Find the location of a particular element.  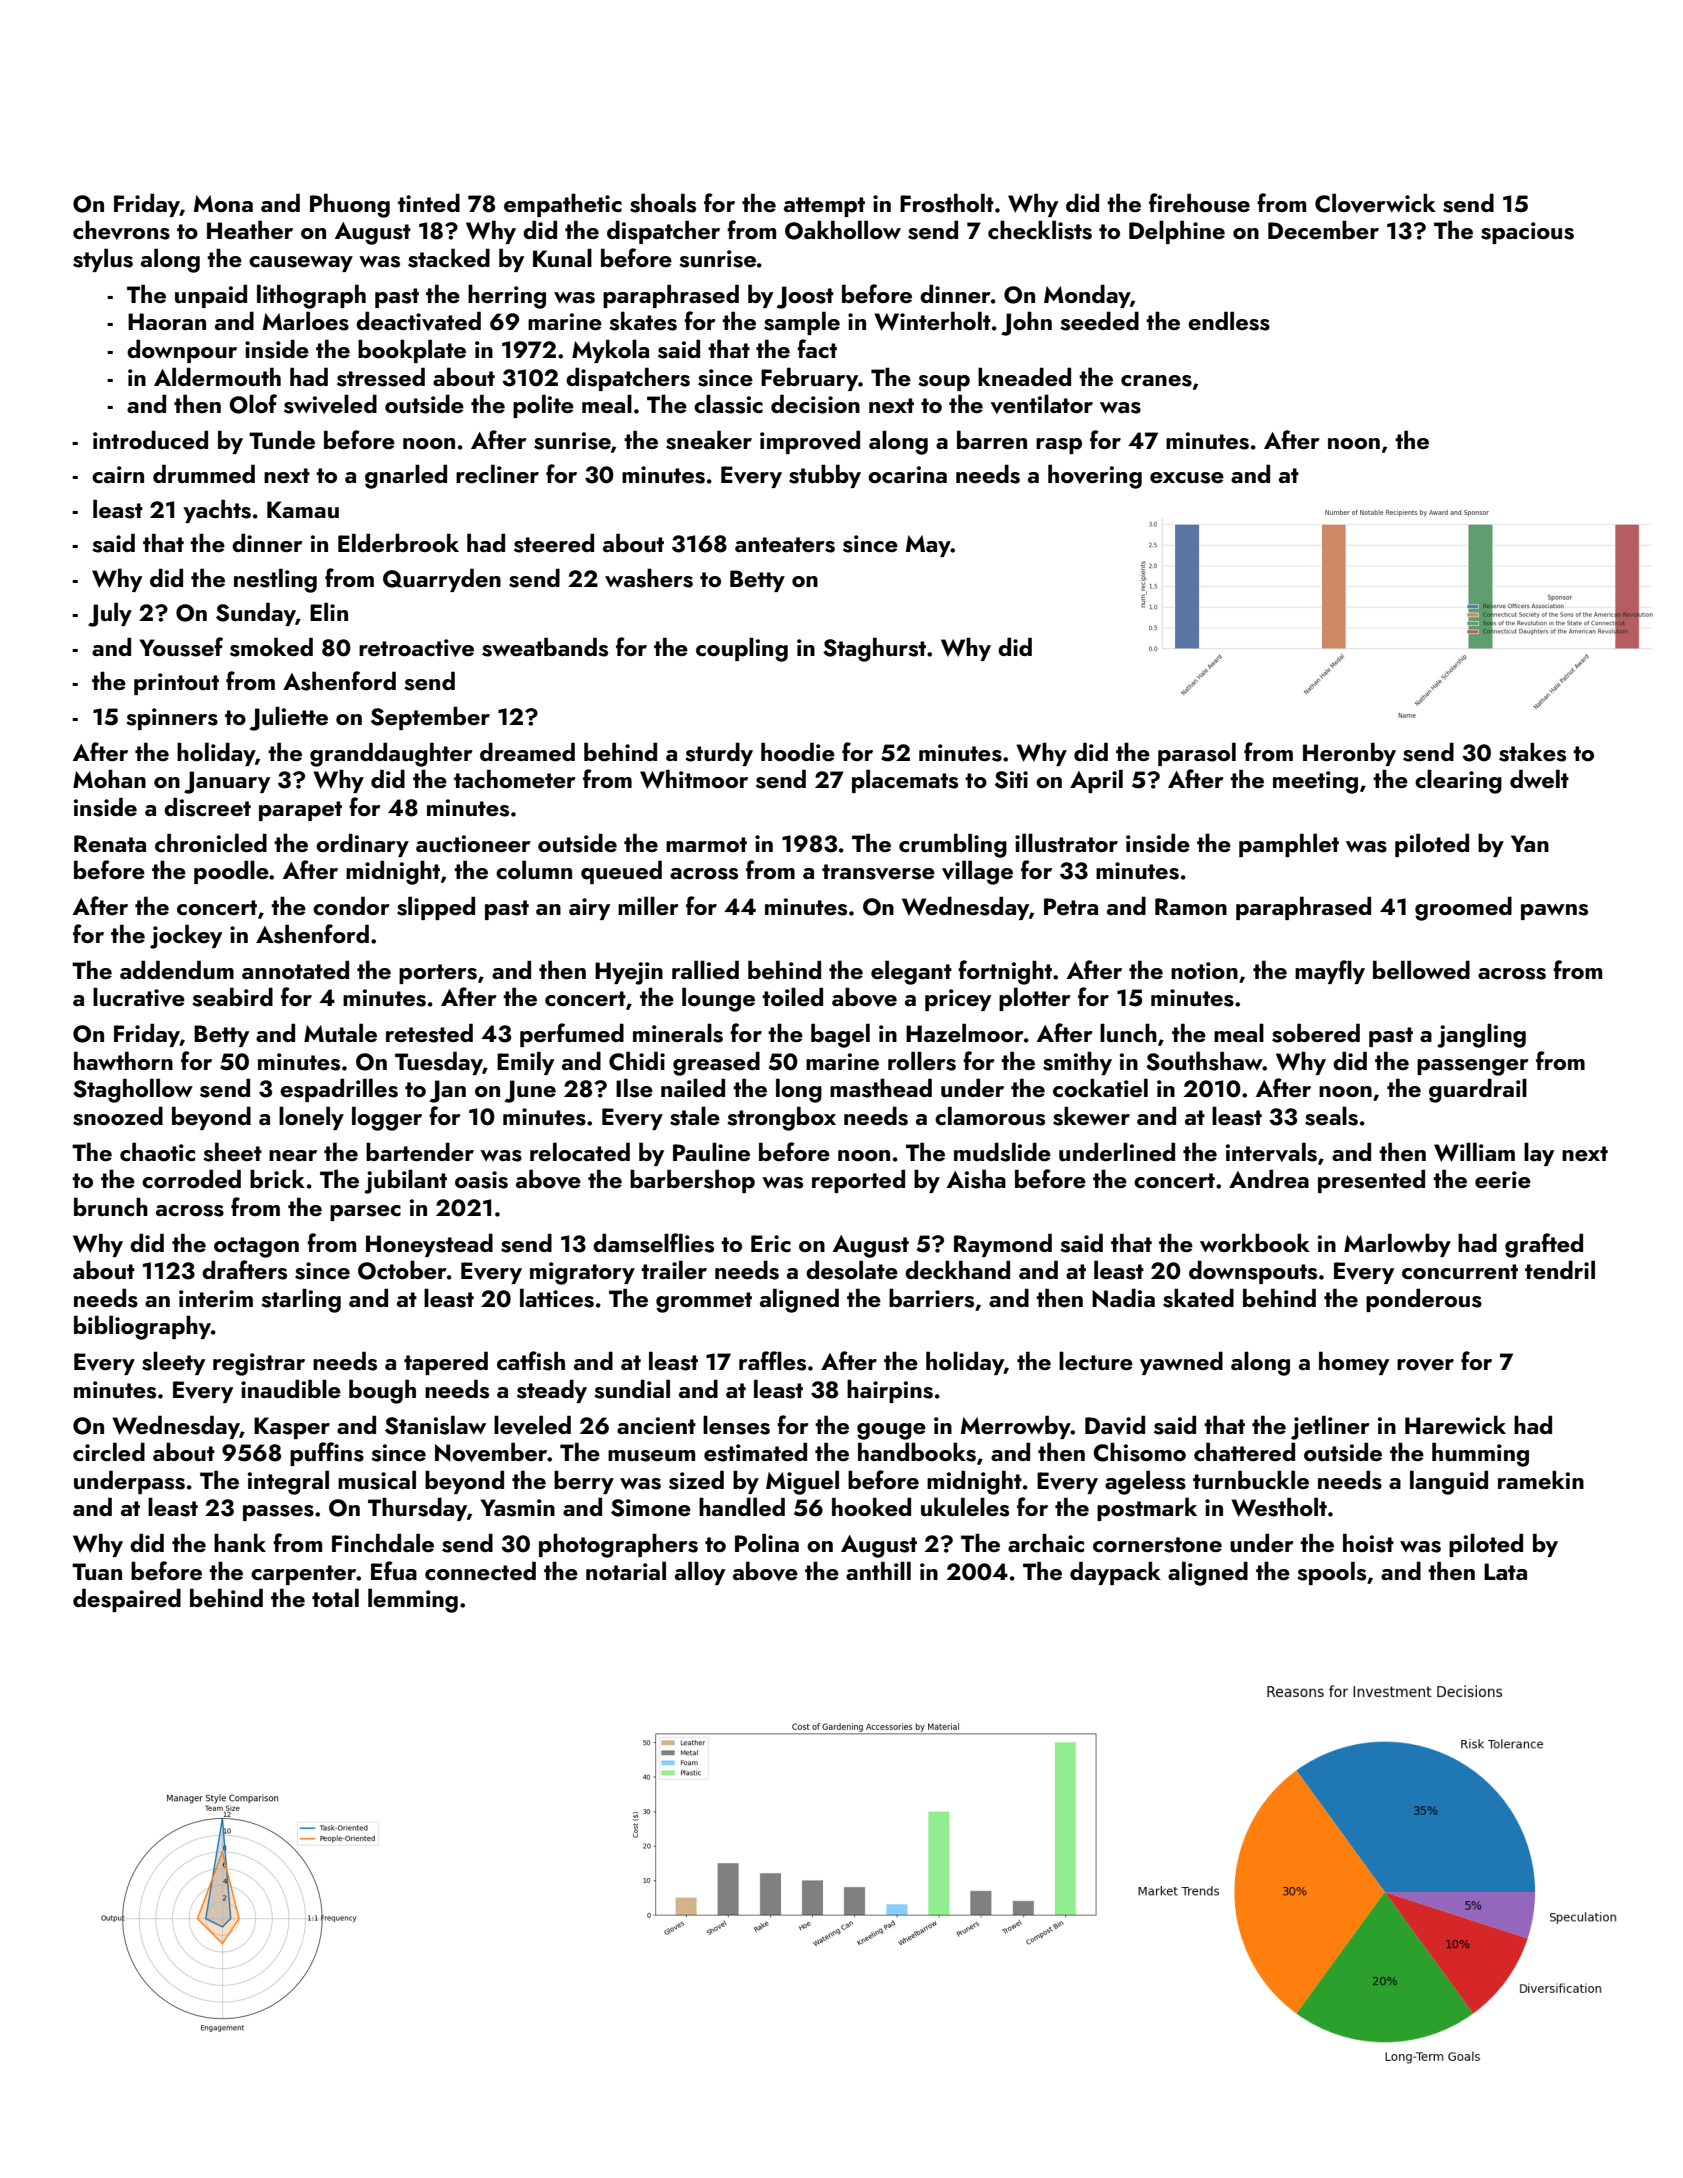

reported is located at coordinates (858, 1181).
